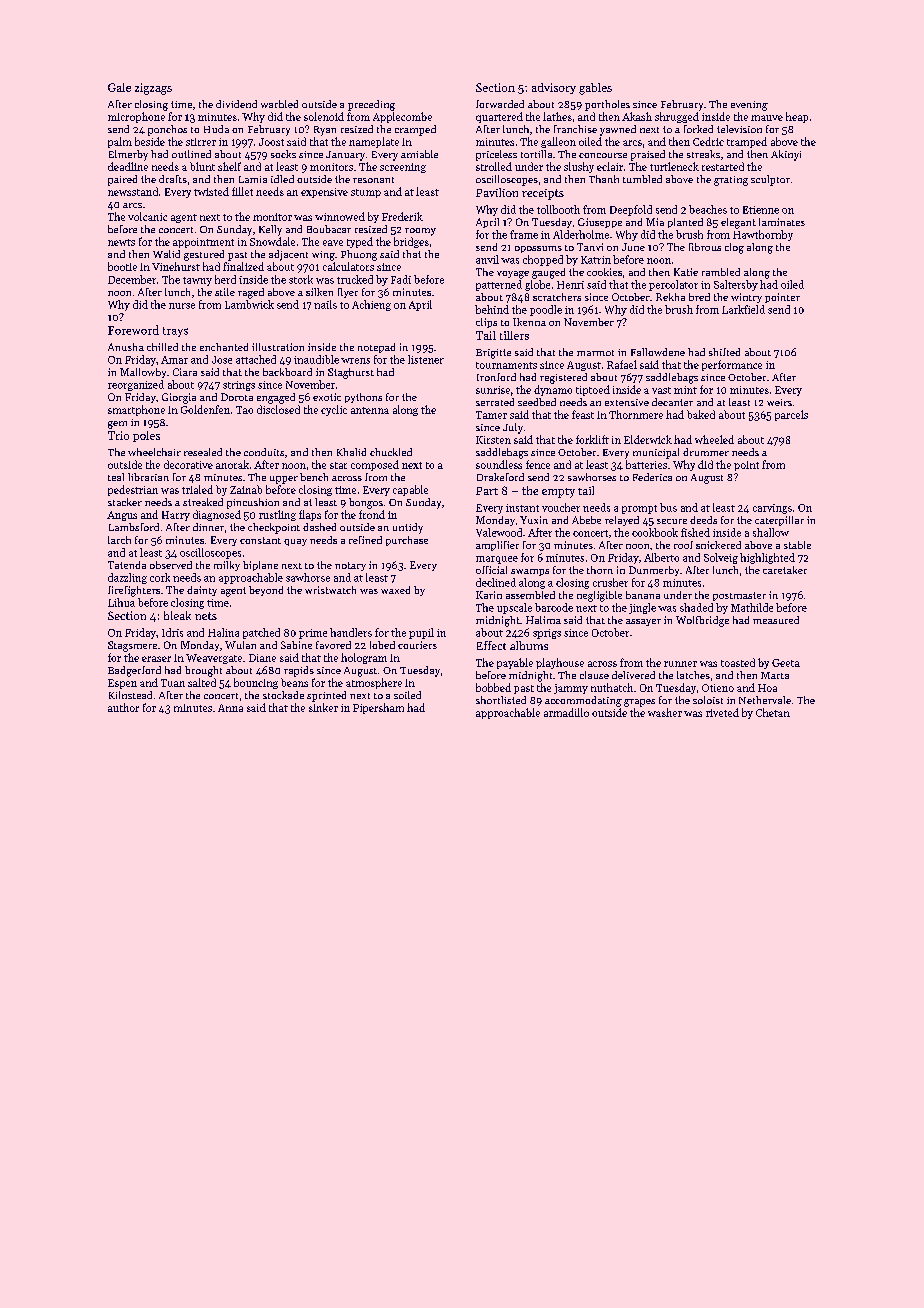  What do you see at coordinates (592, 439) in the screenshot?
I see `forklift` at bounding box center [592, 439].
